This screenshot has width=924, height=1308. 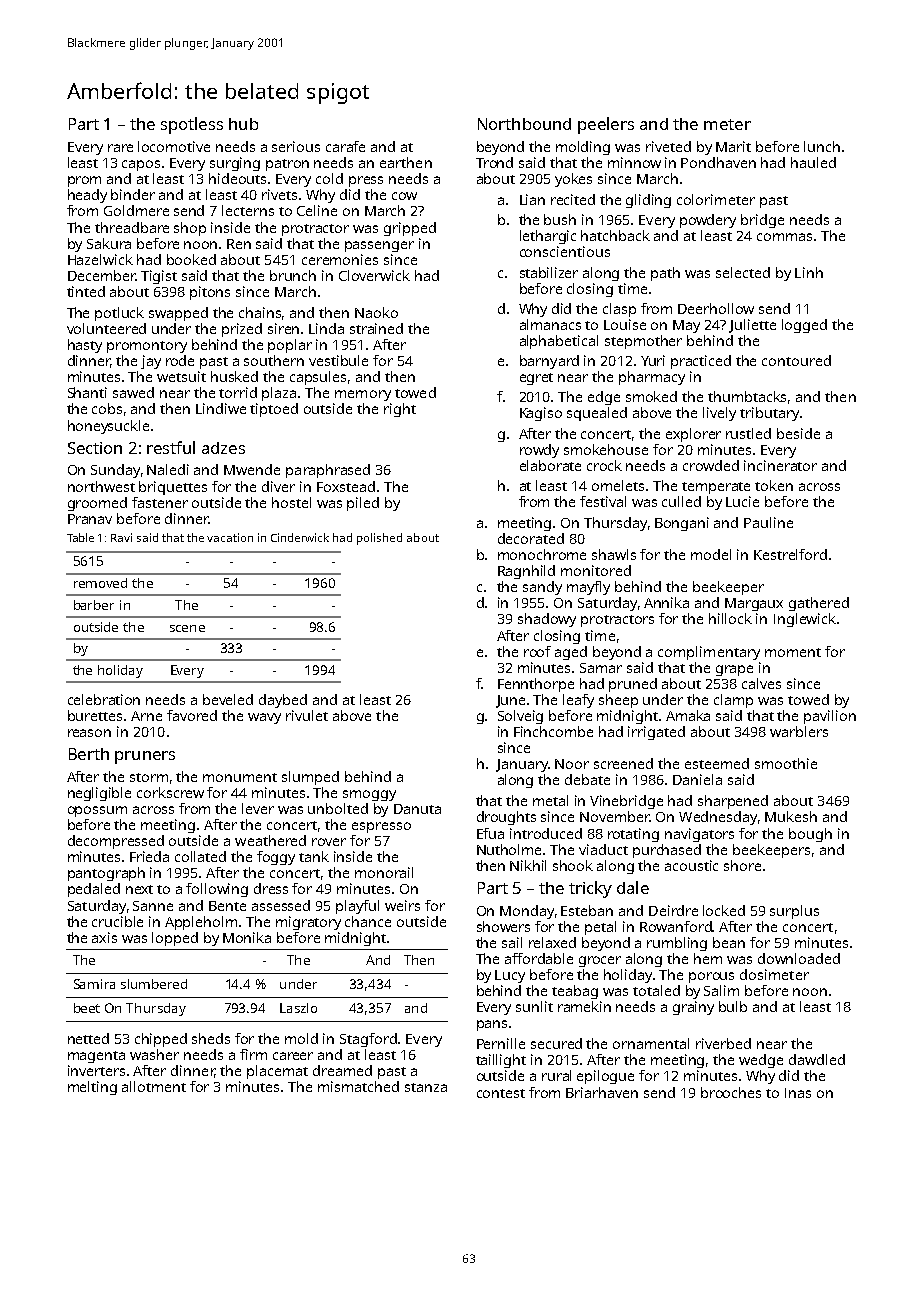 What do you see at coordinates (527, 912) in the screenshot?
I see `Monday` at bounding box center [527, 912].
